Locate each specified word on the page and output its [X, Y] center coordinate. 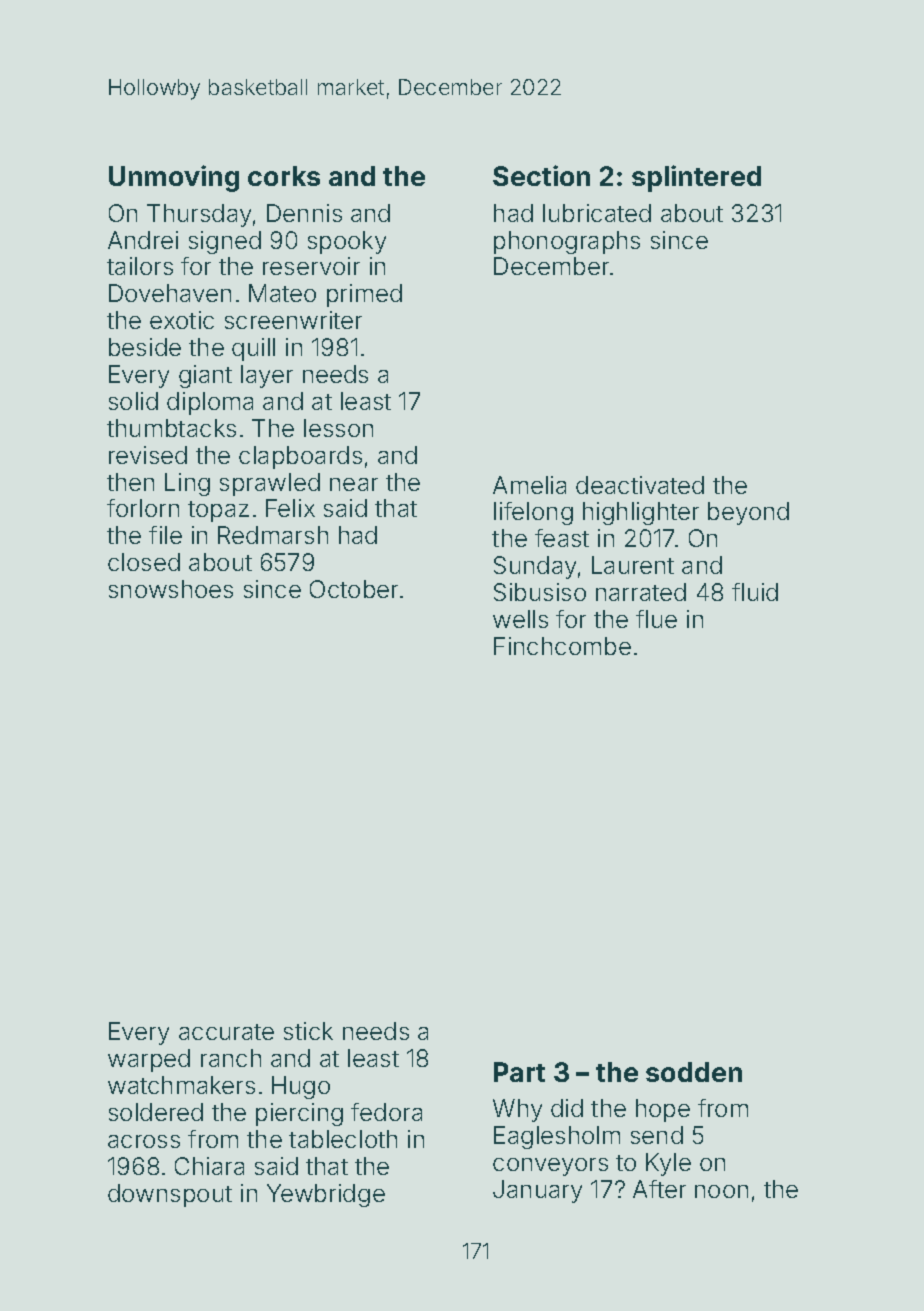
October [354, 589]
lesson [338, 428]
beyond [748, 513]
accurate [226, 1032]
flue [656, 619]
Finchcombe [562, 646]
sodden [694, 1072]
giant [205, 376]
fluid [755, 592]
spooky [347, 242]
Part [519, 1072]
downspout [170, 1195]
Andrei [143, 240]
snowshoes [171, 589]
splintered [696, 178]
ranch [231, 1058]
